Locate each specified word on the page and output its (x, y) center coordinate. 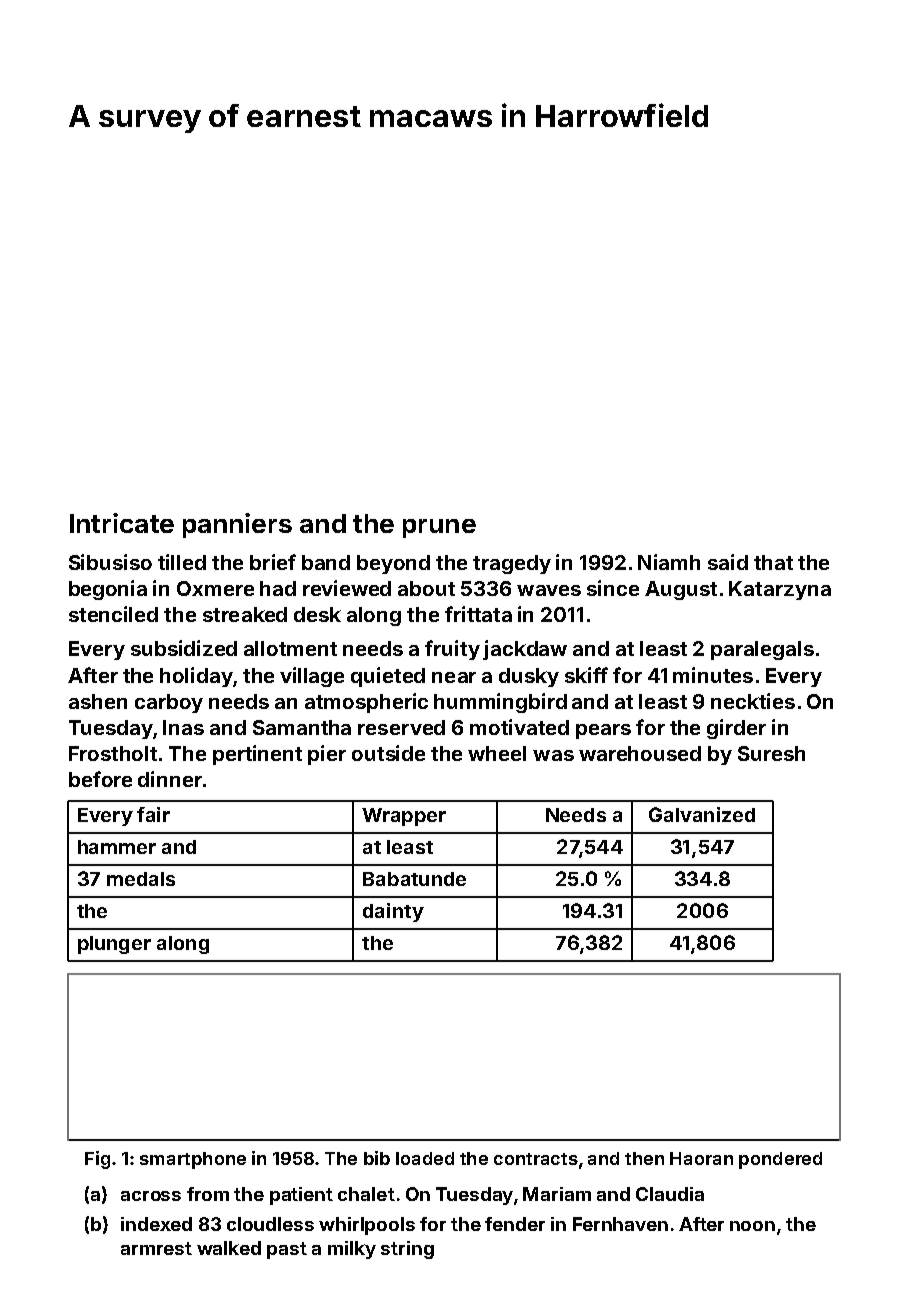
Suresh (771, 753)
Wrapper (404, 817)
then (644, 1158)
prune (439, 528)
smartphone (193, 1160)
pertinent (257, 755)
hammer (117, 847)
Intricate (122, 523)
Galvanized (702, 814)
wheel (497, 753)
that (773, 562)
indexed (156, 1224)
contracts (536, 1159)
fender (515, 1224)
